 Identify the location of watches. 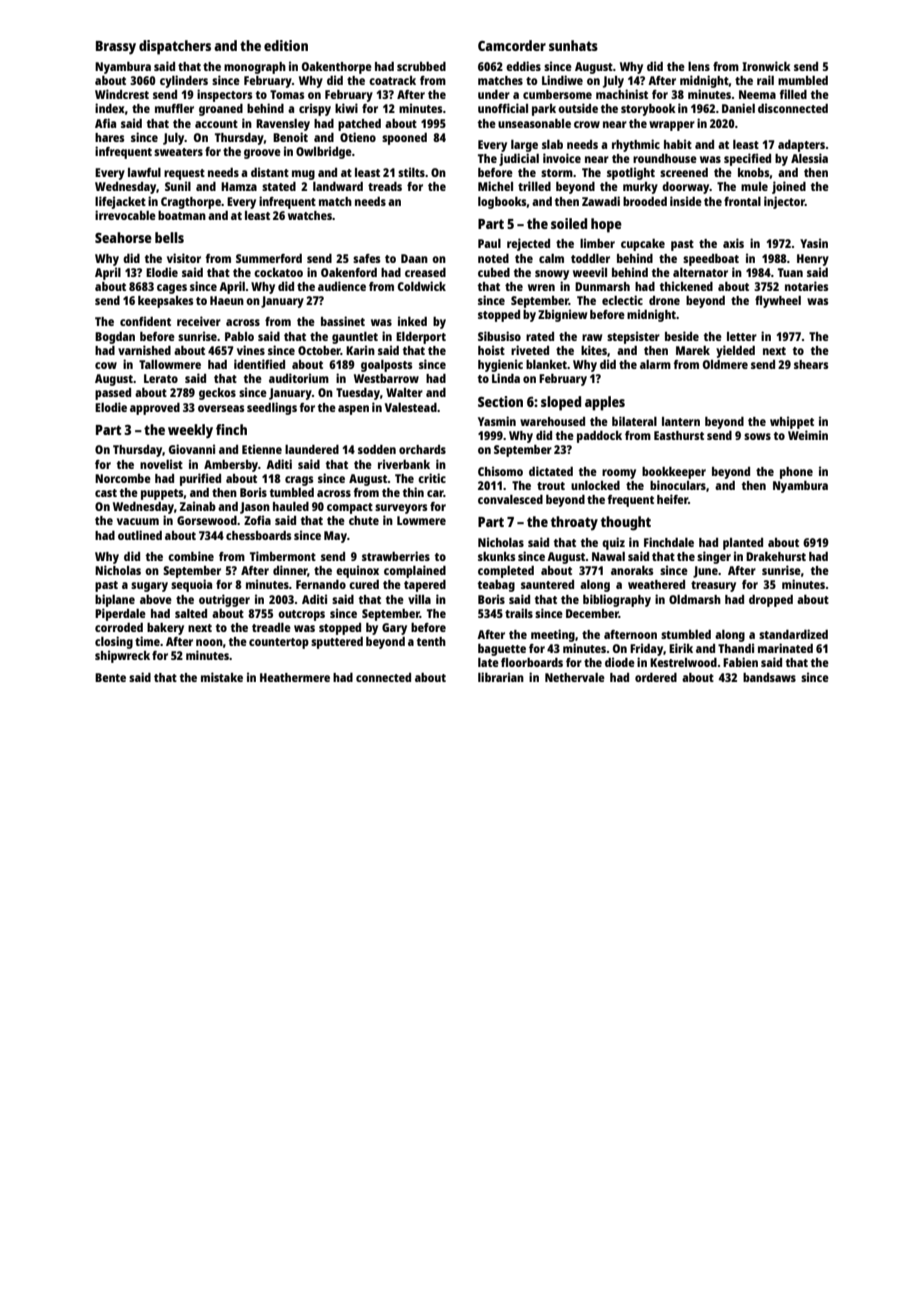
(310, 215).
